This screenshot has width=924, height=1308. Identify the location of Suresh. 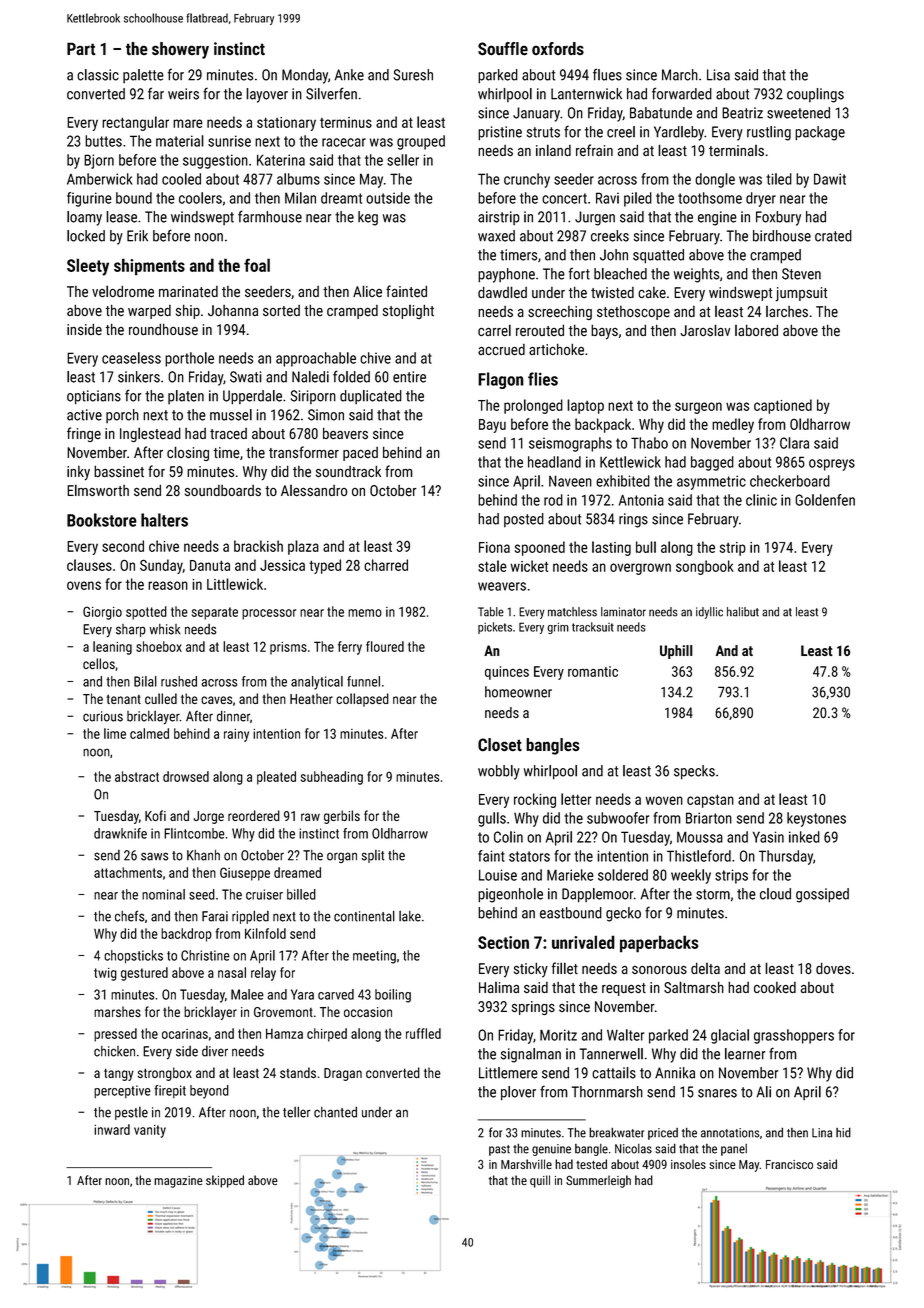
(413, 75).
